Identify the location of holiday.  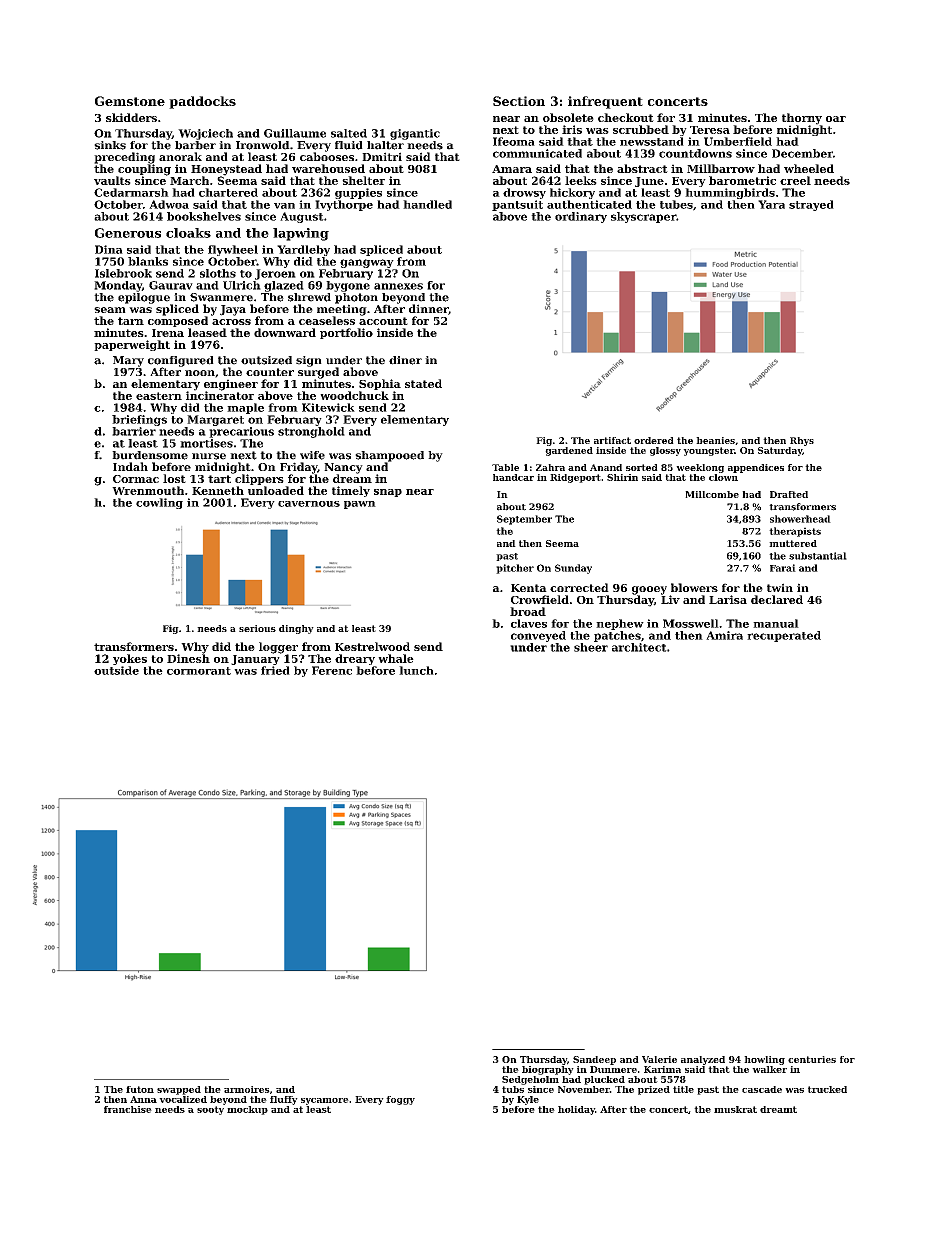
(576, 1110).
